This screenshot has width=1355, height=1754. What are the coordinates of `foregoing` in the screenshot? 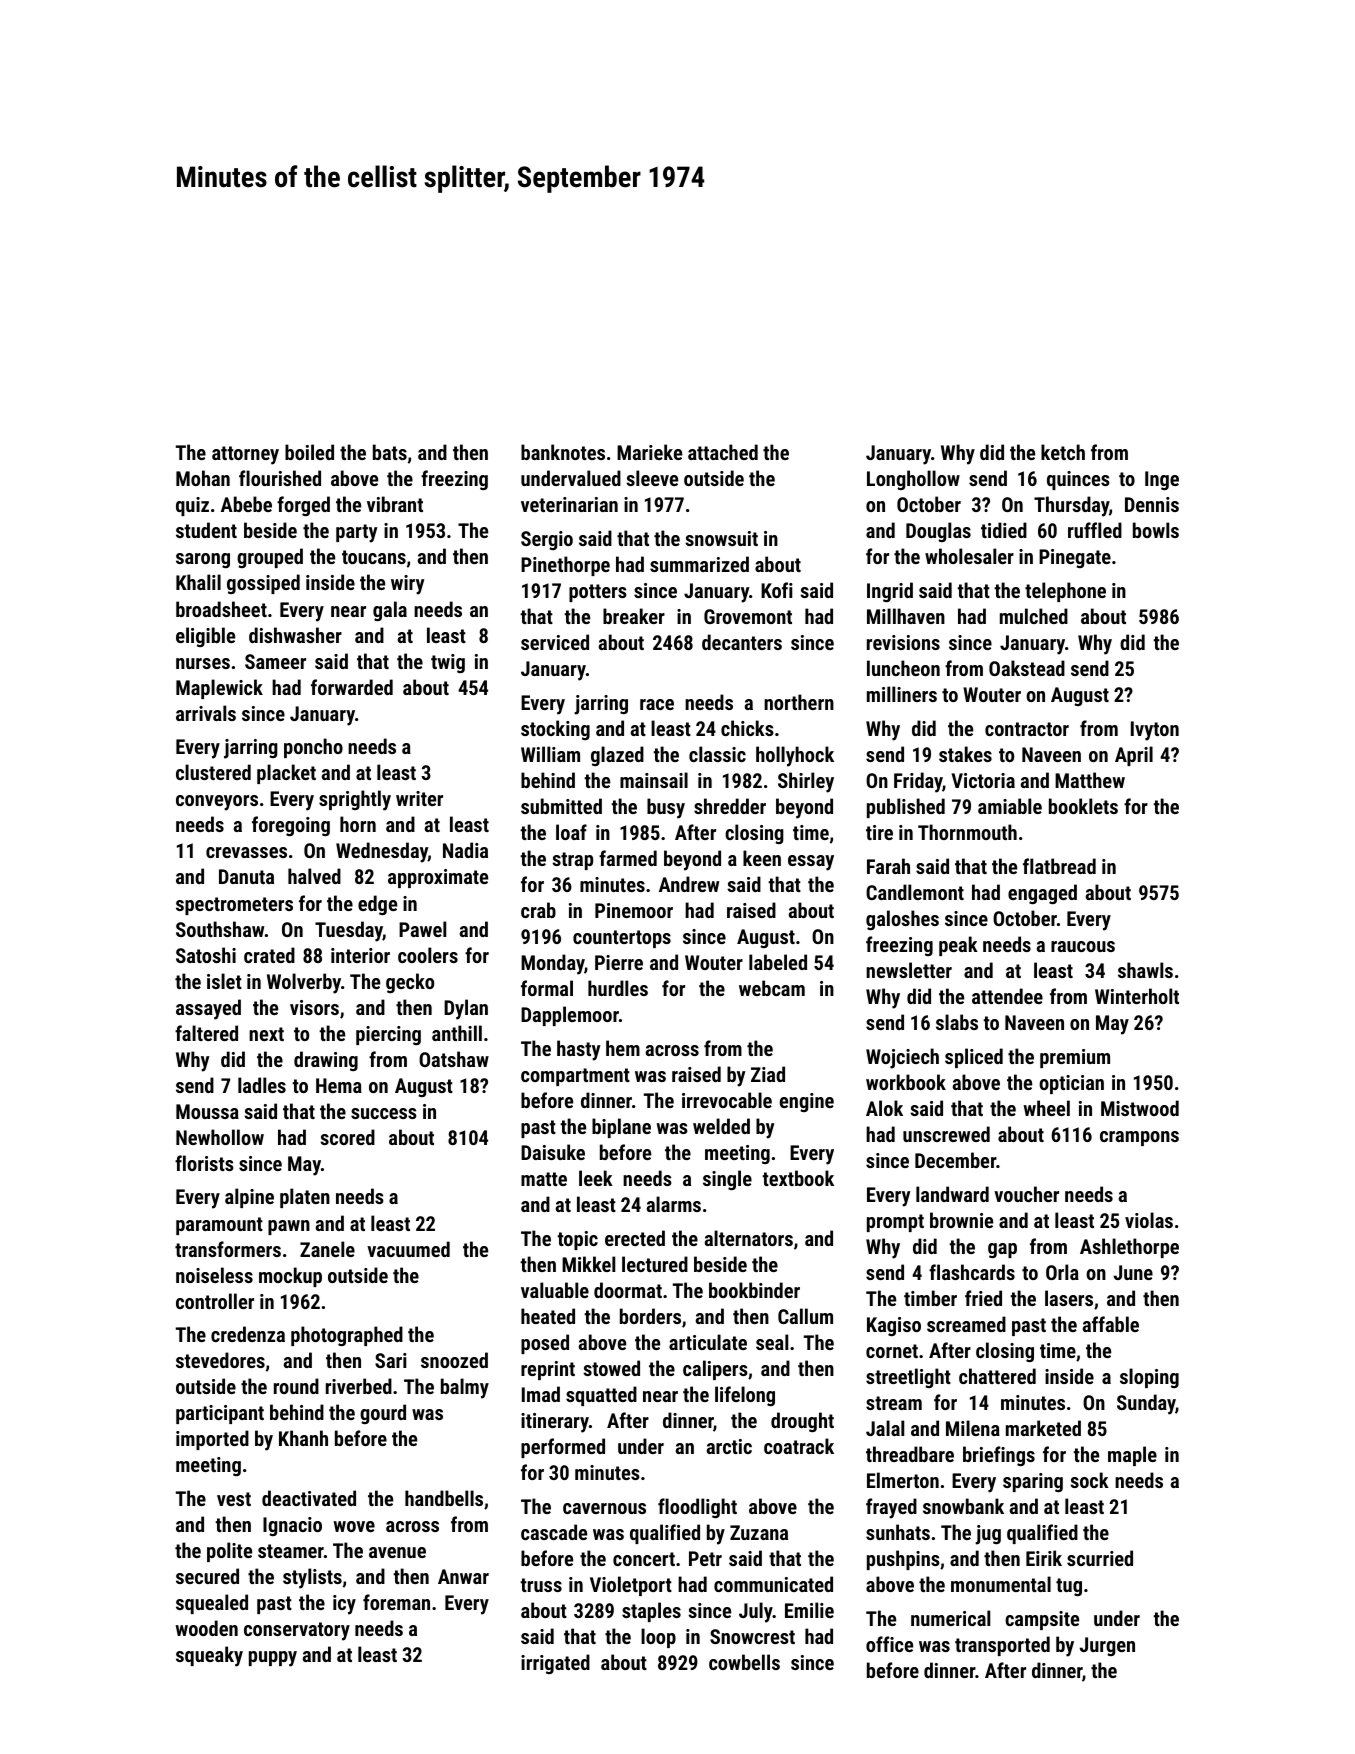 It's located at (291, 826).
